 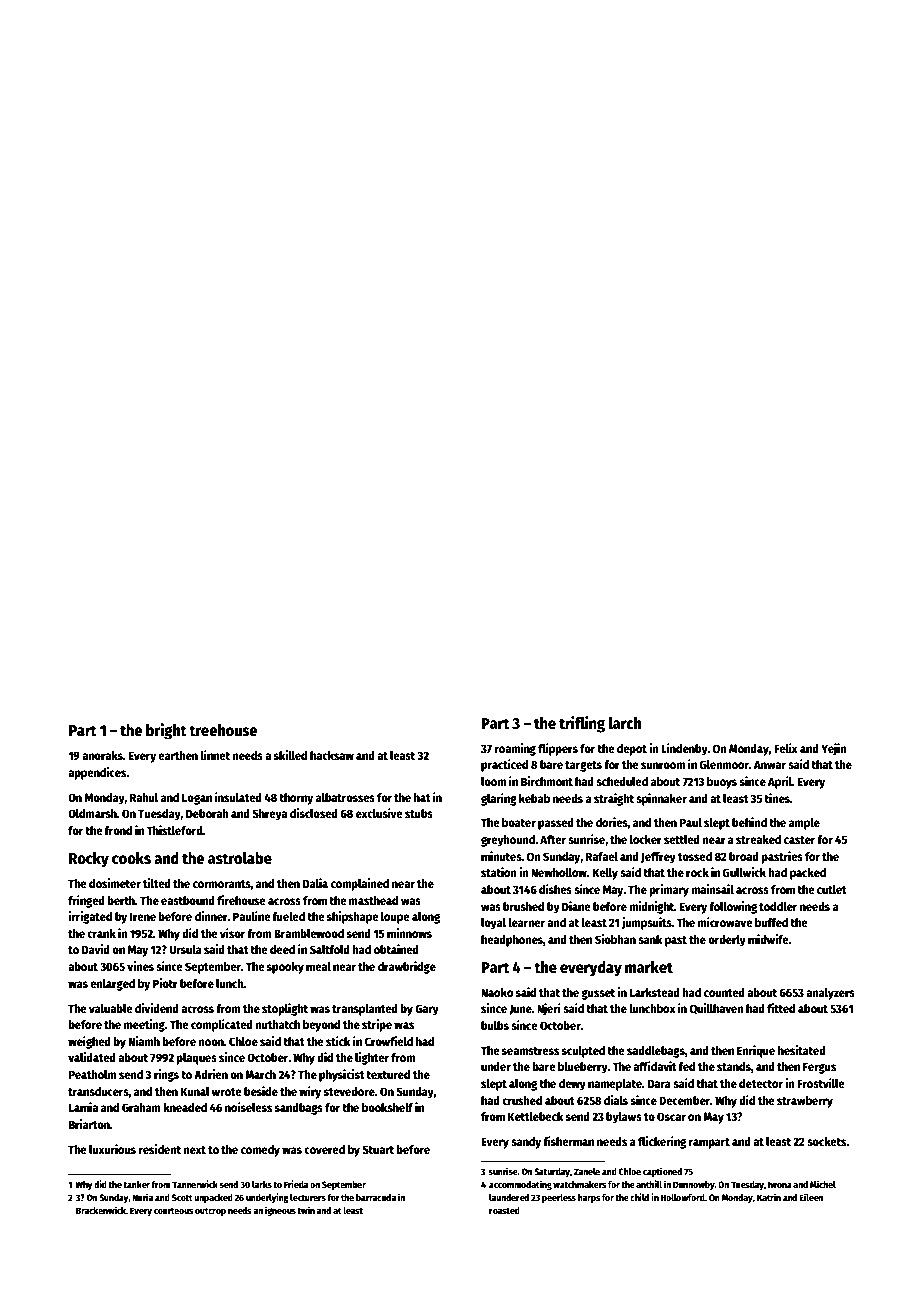 I want to click on sandy, so click(x=526, y=1143).
